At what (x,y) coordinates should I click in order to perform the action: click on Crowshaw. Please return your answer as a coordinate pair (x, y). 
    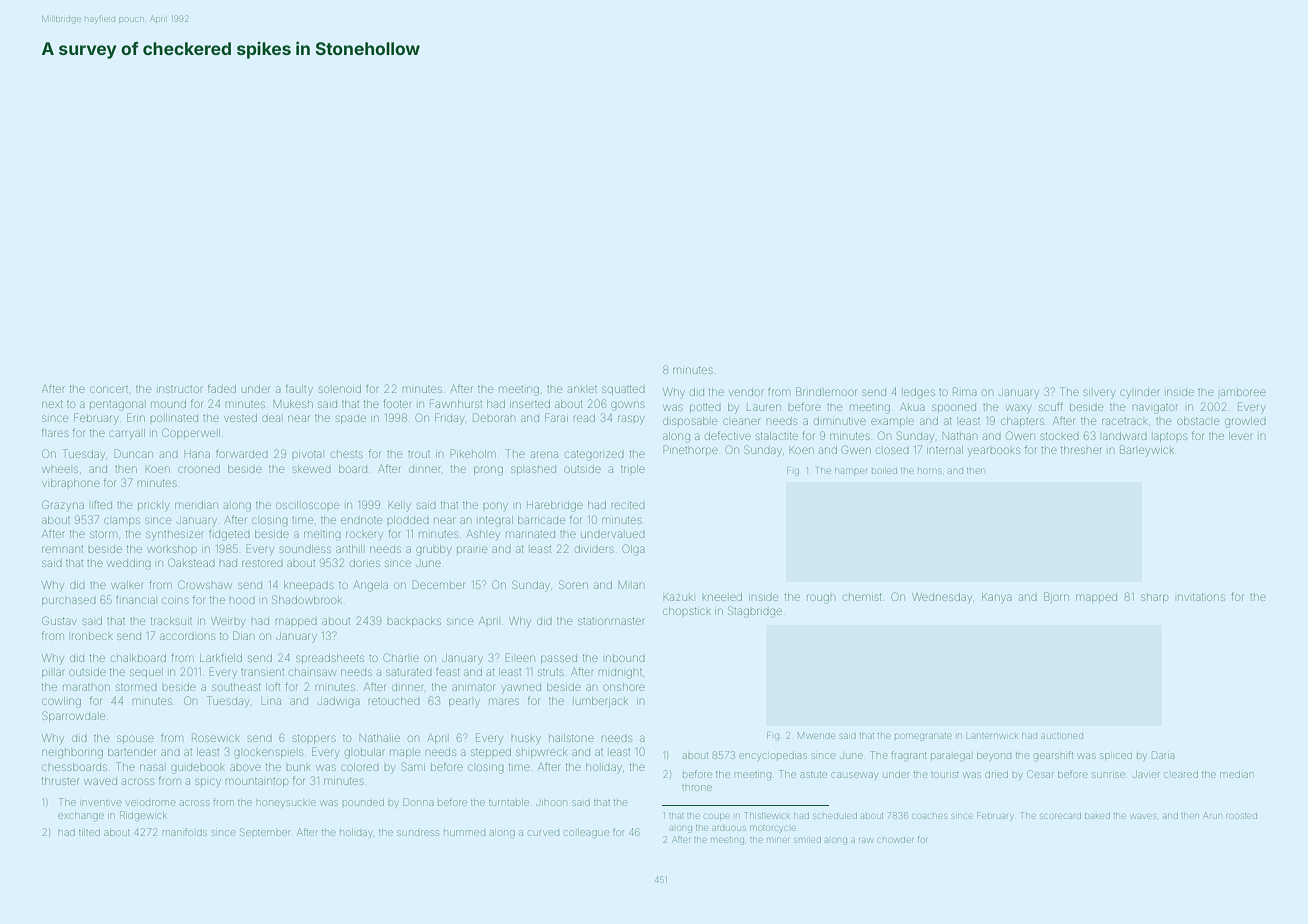
    Looking at the image, I should click on (205, 584).
